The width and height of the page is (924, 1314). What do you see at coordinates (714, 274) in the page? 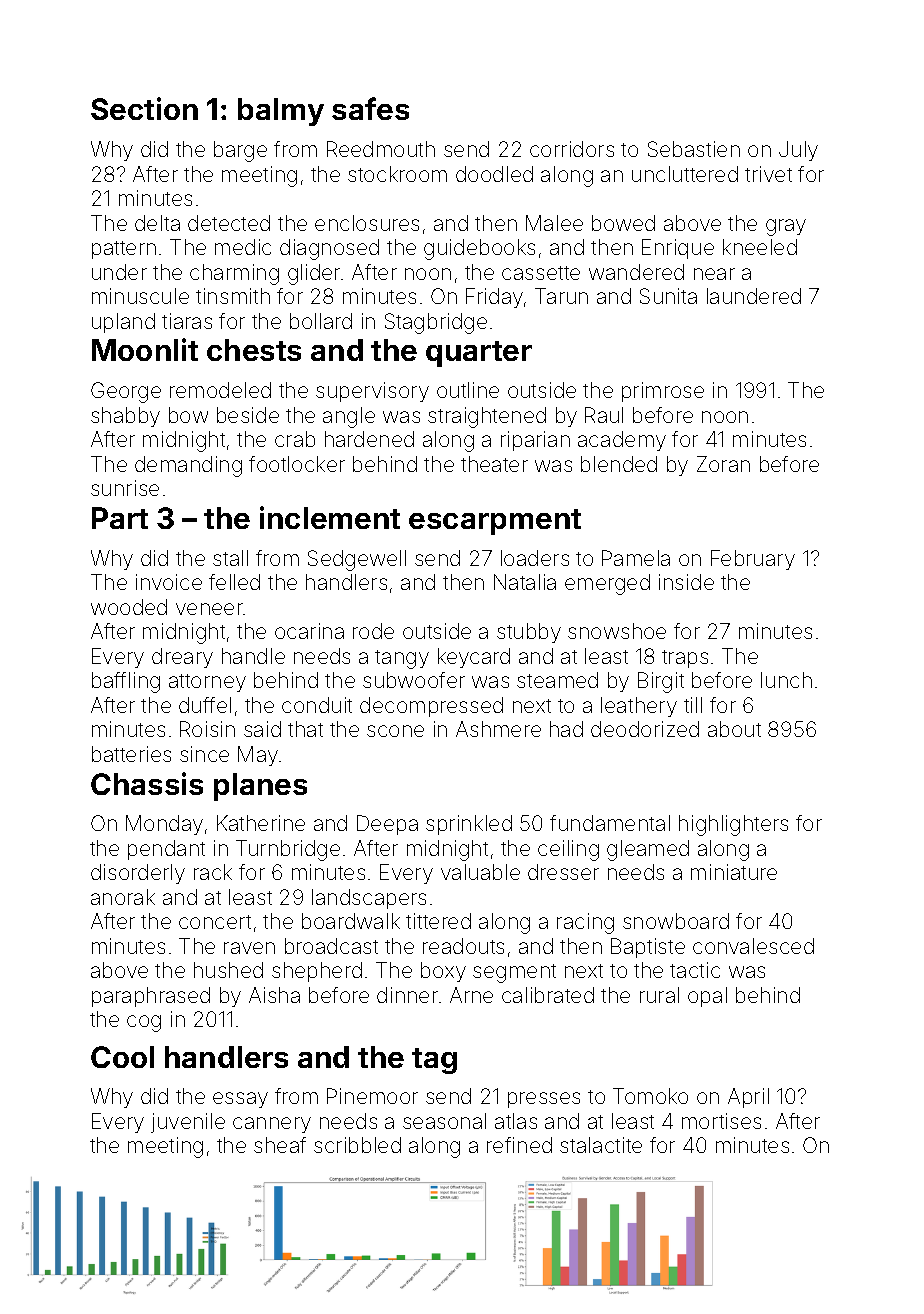
I see `near` at bounding box center [714, 274].
